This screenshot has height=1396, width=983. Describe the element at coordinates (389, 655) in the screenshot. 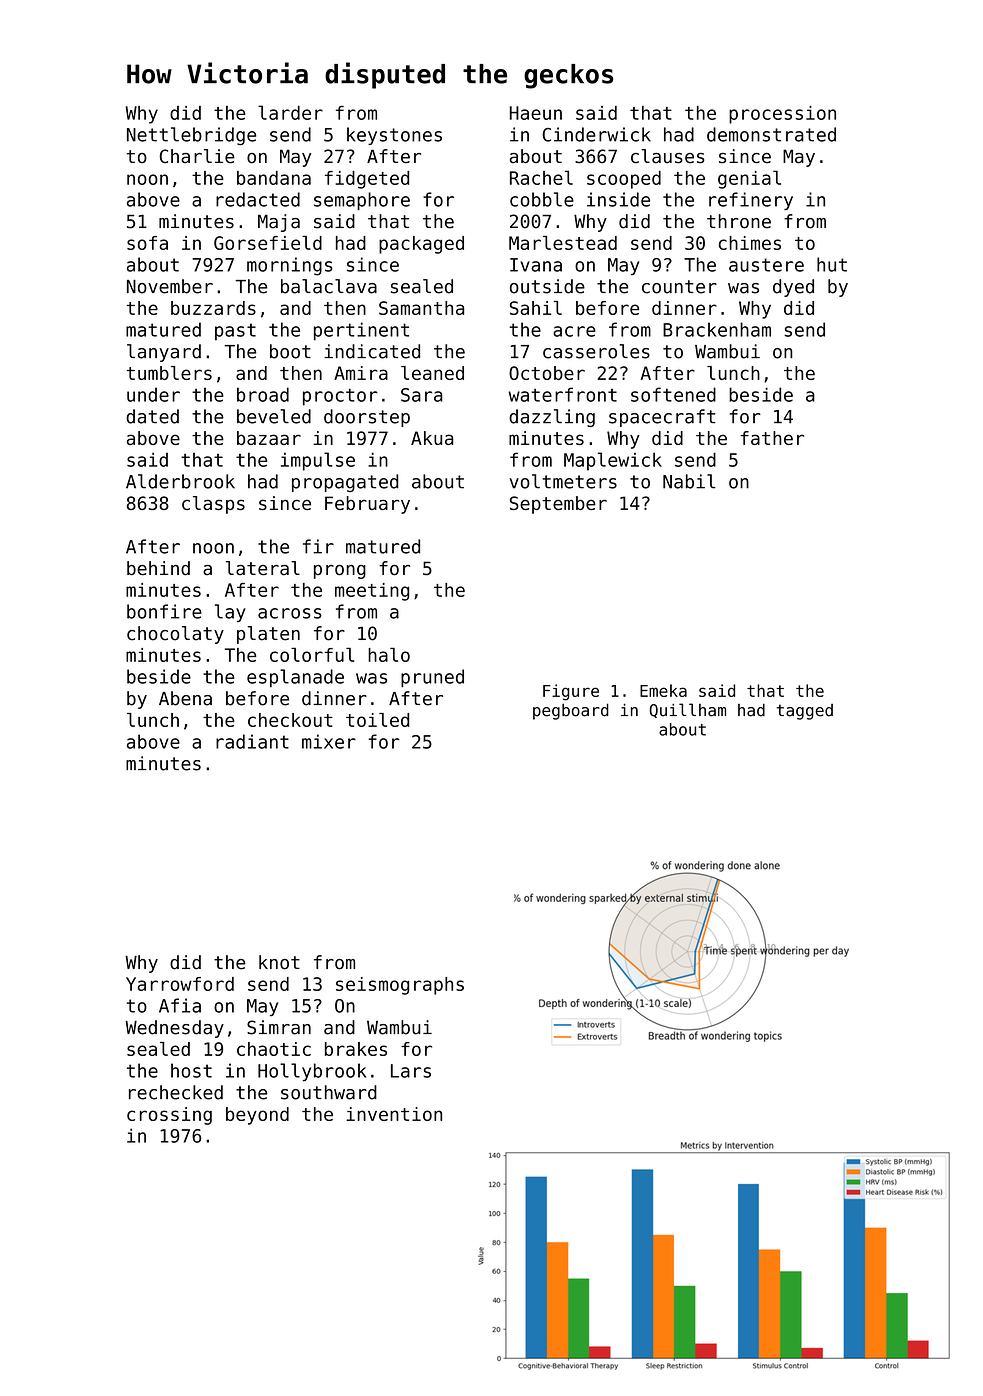

I see `halo` at that location.
